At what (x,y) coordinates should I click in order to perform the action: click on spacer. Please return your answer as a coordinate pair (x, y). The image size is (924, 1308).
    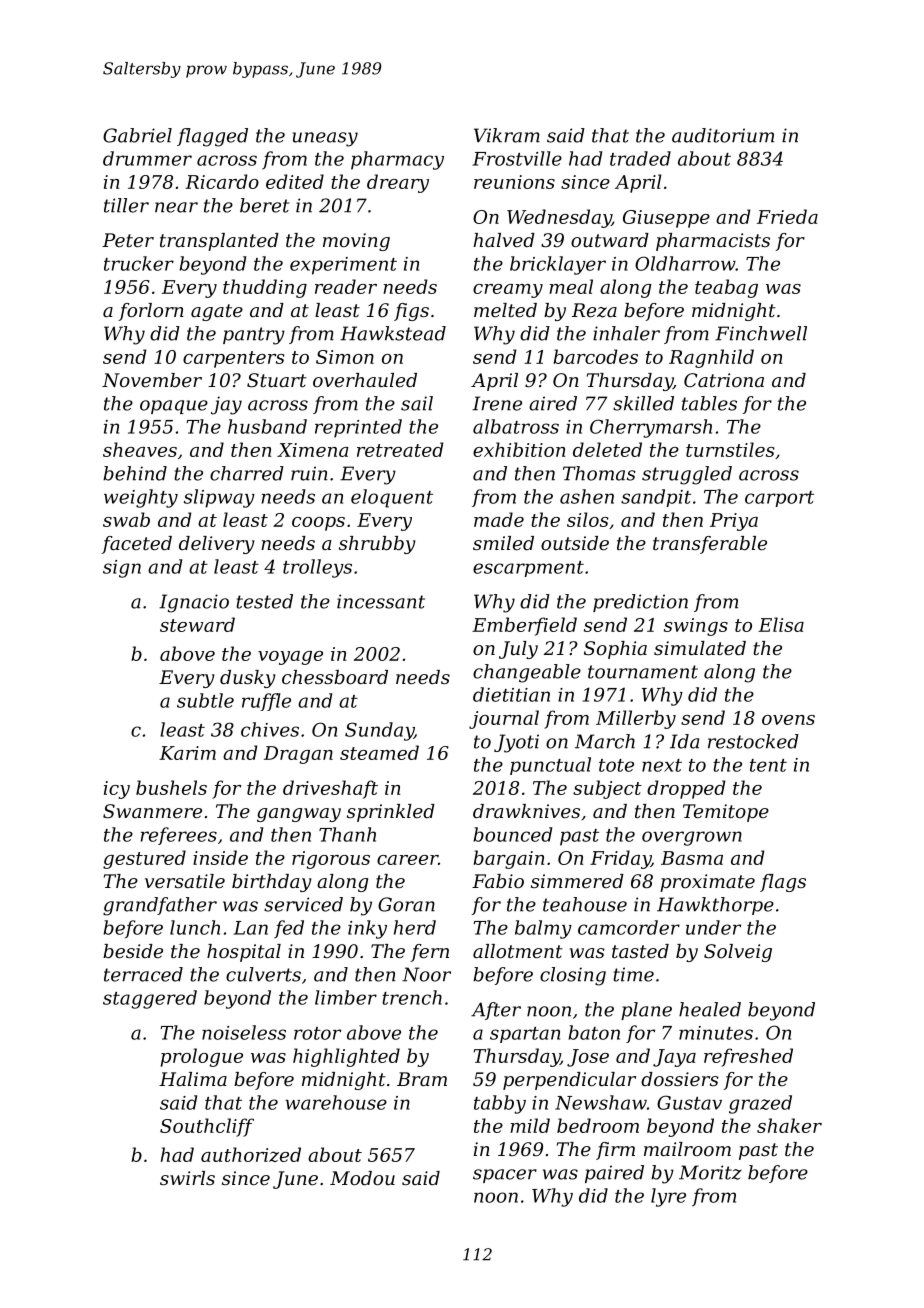
    Looking at the image, I should click on (505, 1176).
